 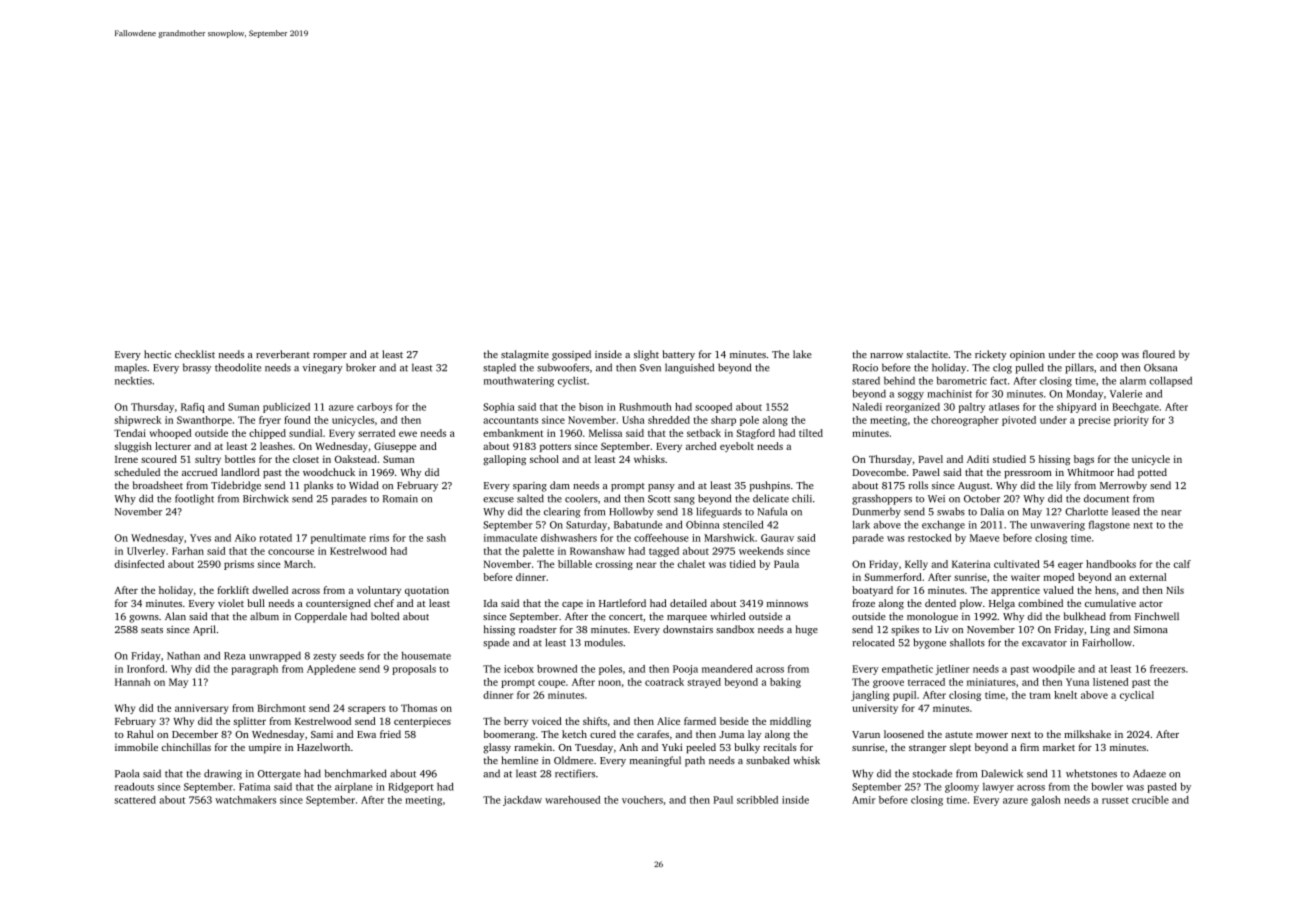 I want to click on milkshake, so click(x=1087, y=734).
